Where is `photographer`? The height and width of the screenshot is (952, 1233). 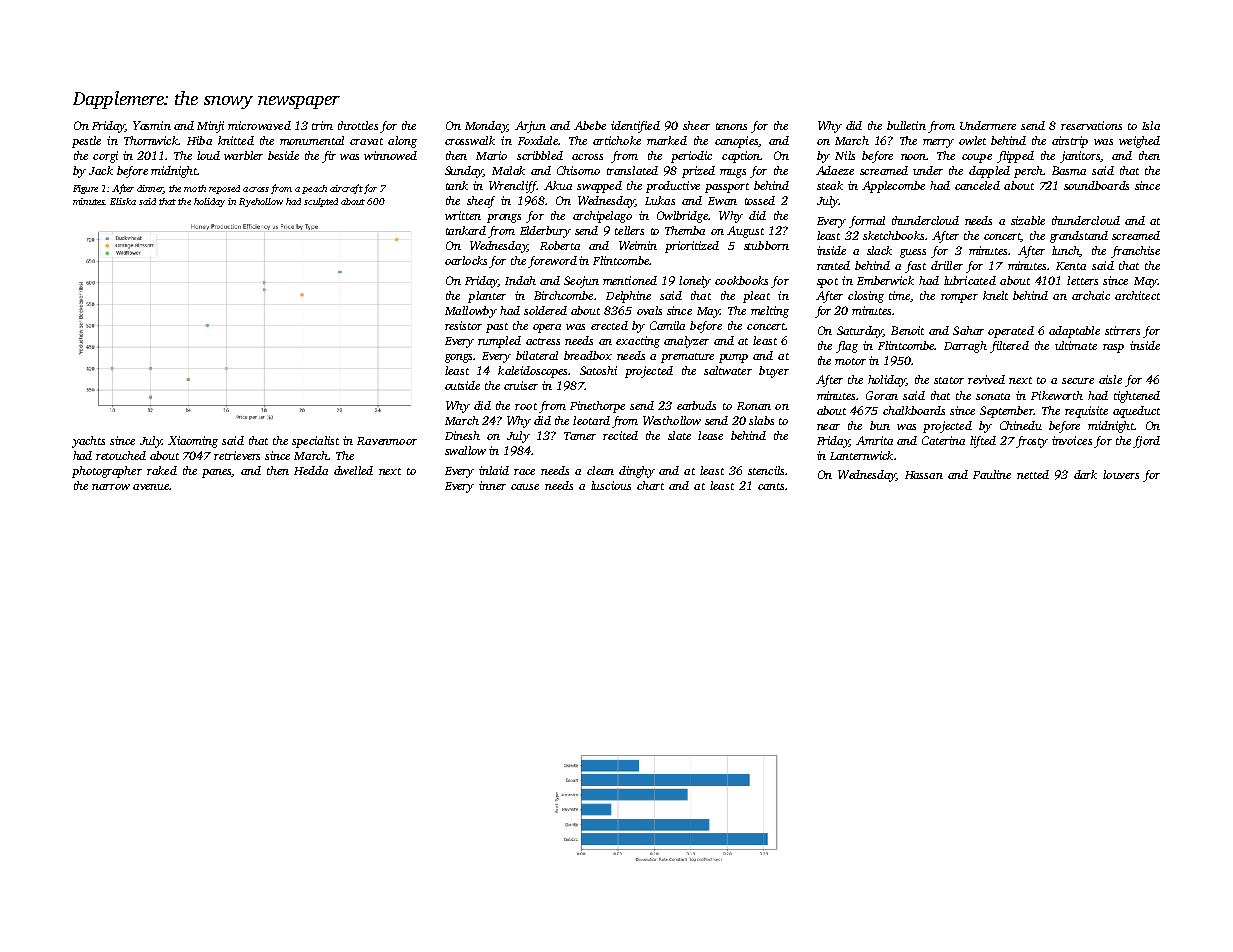 photographer is located at coordinates (107, 472).
